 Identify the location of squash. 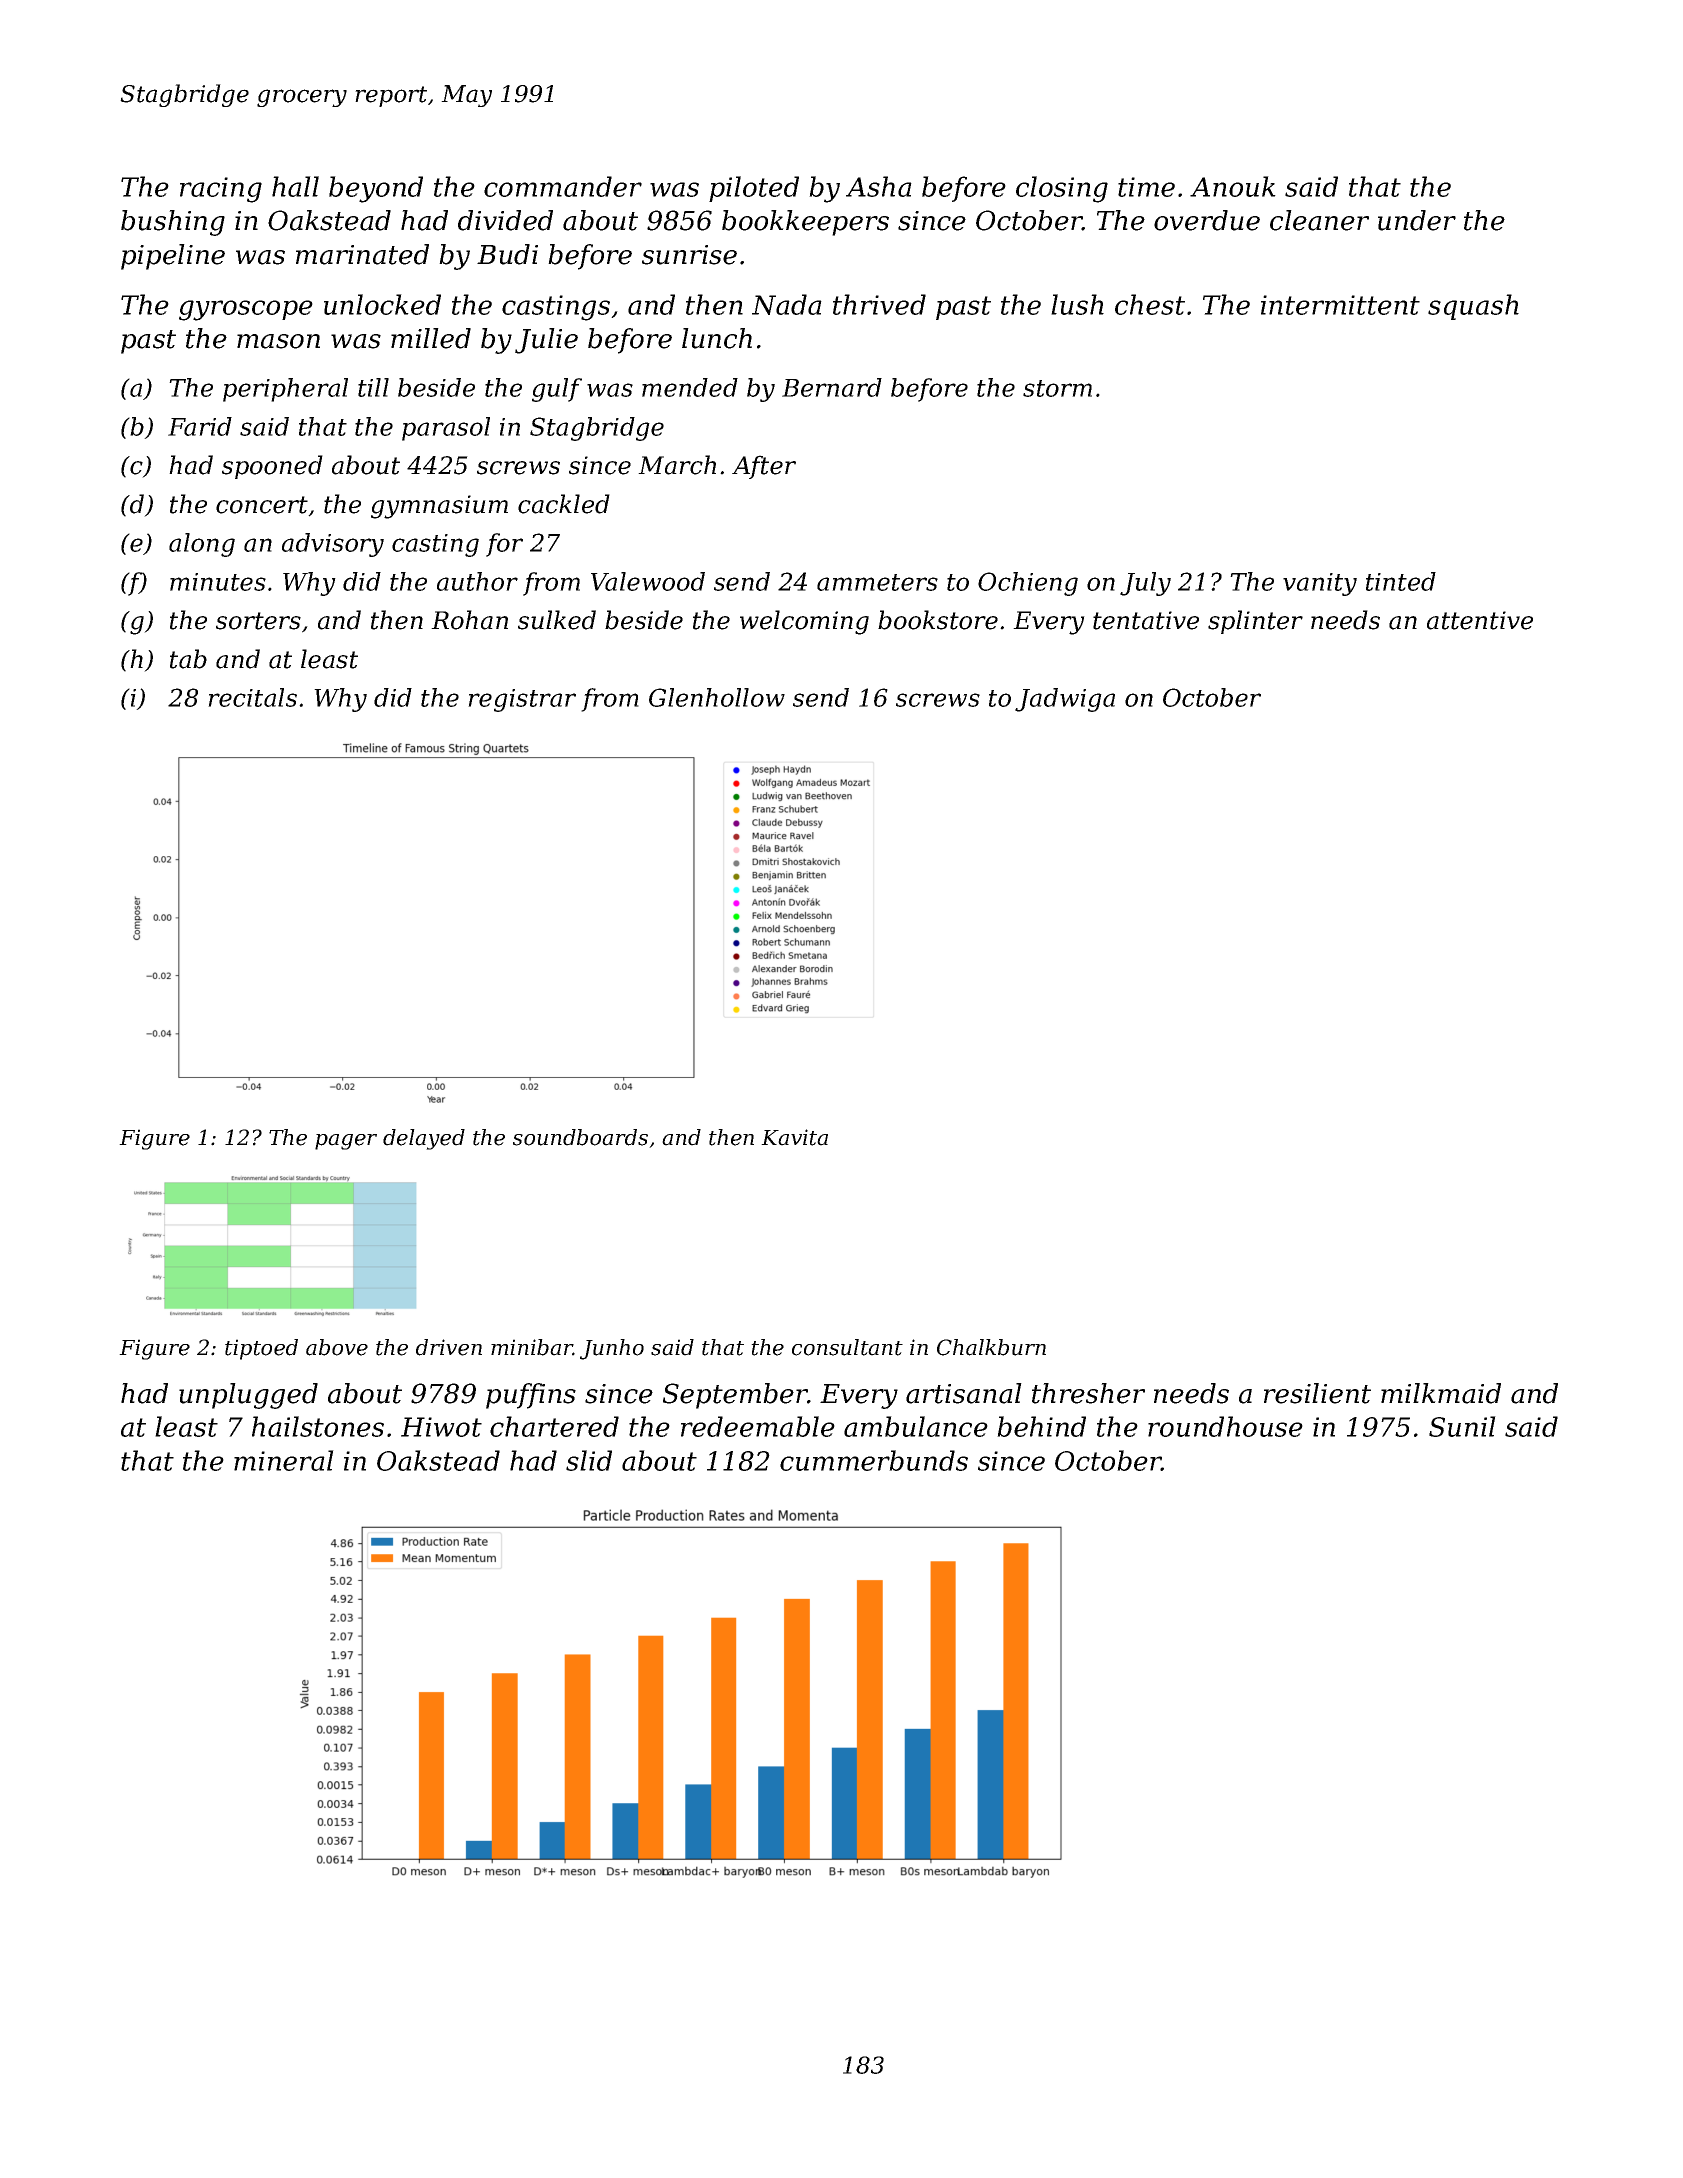
(1473, 307).
